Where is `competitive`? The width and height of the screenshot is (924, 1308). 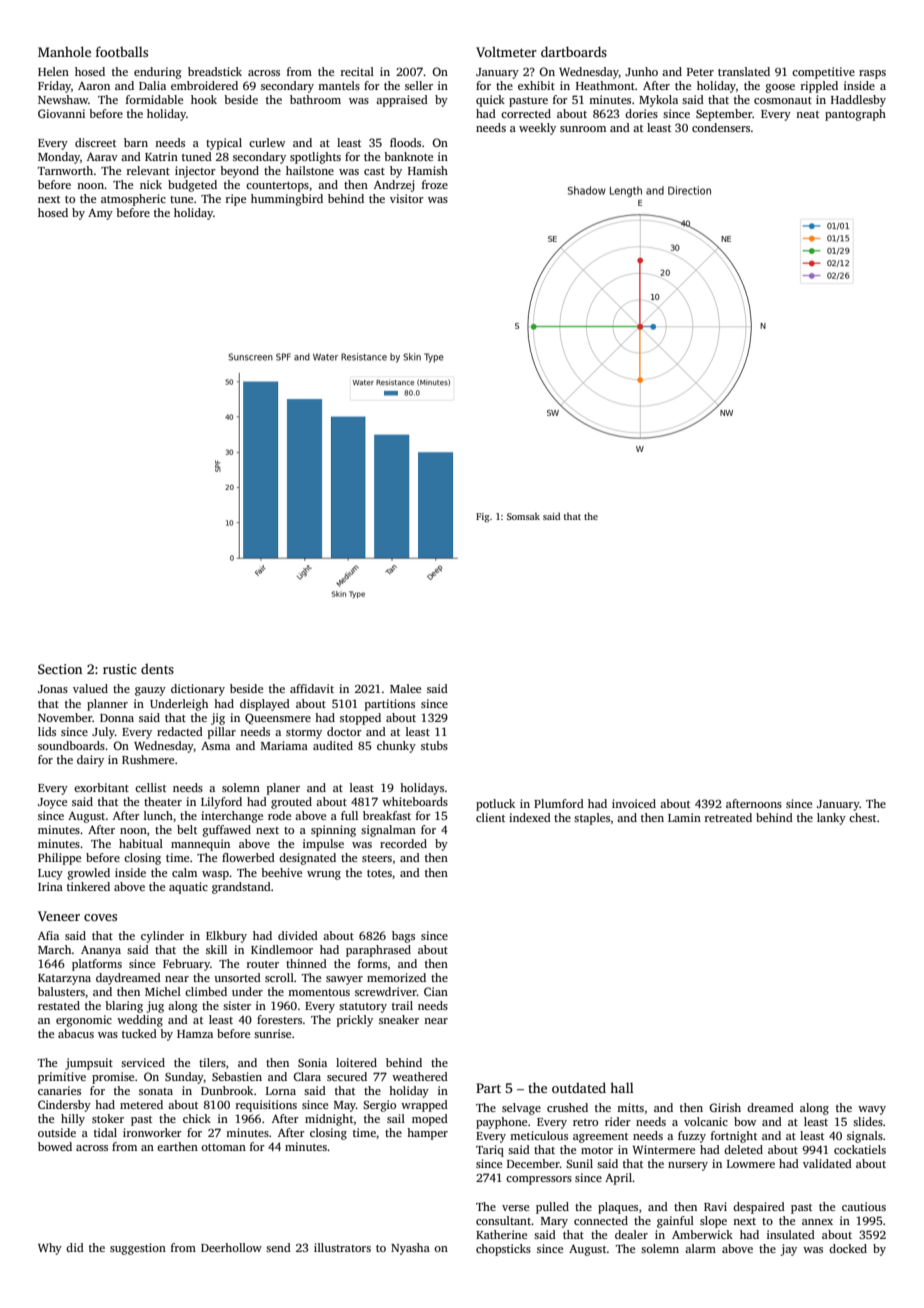 competitive is located at coordinates (823, 73).
